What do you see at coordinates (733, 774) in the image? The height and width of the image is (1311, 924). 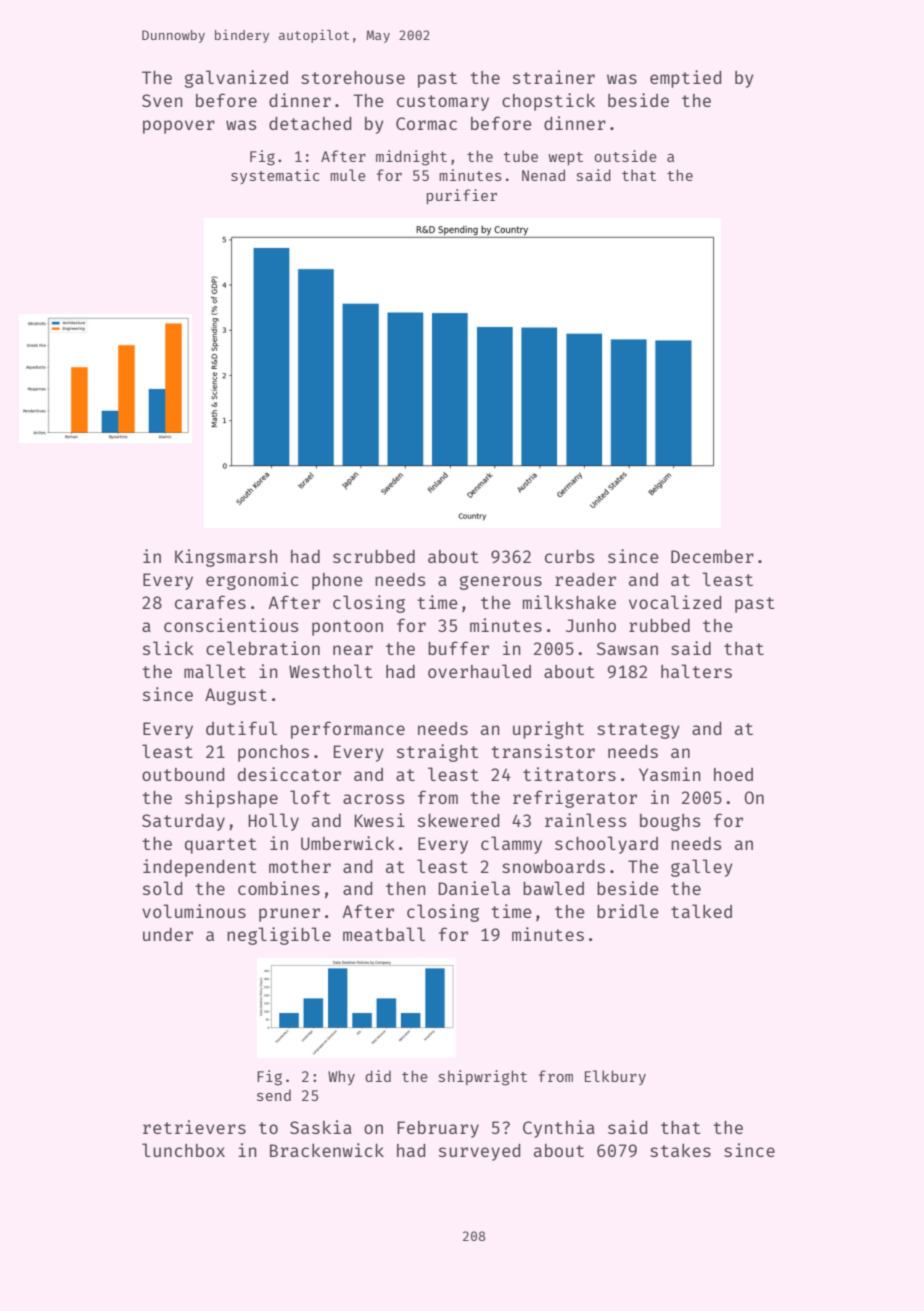 I see `hoed` at bounding box center [733, 774].
